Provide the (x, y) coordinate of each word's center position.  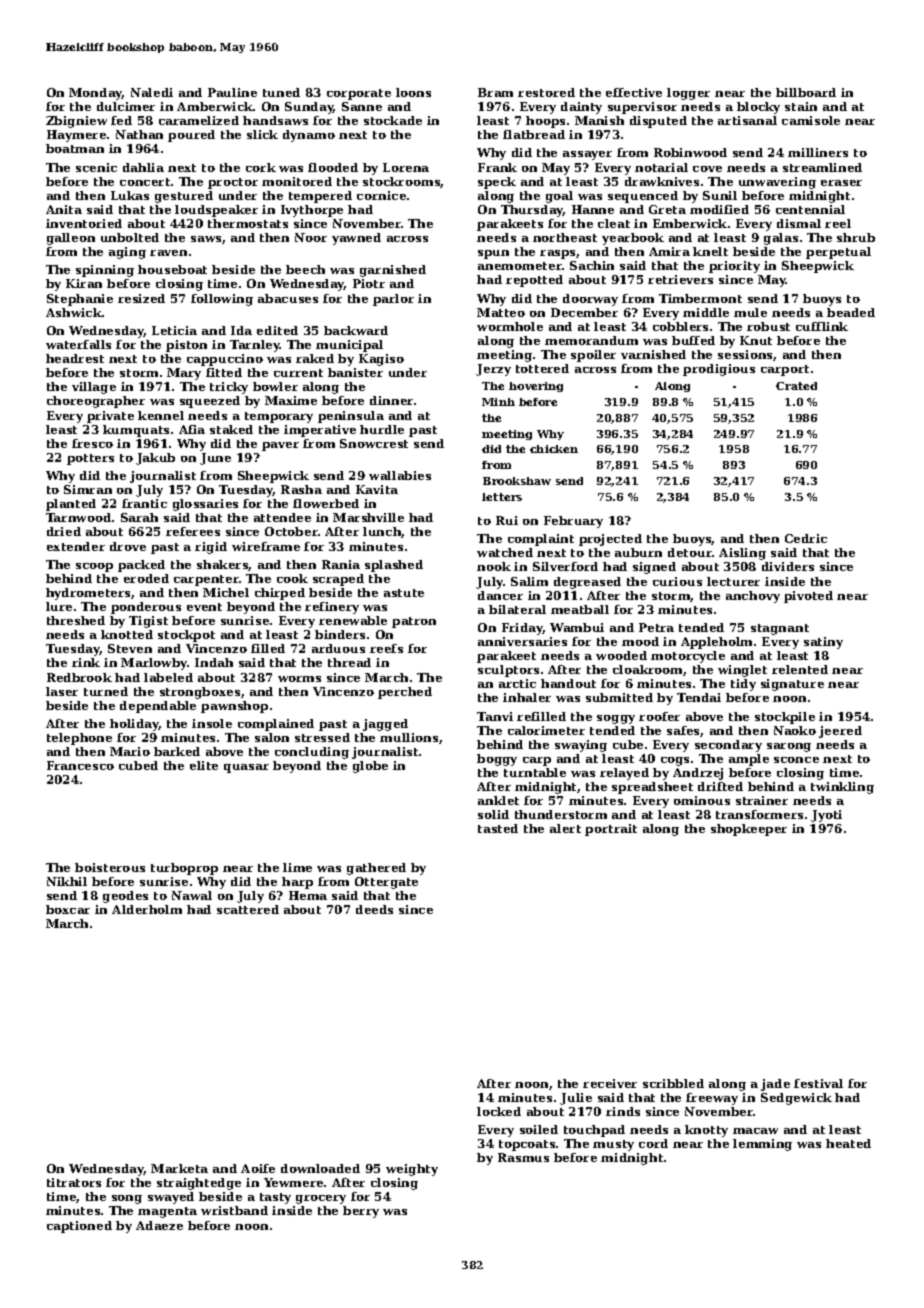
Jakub (155, 459)
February (573, 522)
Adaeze (159, 1225)
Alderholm (147, 909)
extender (76, 546)
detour (690, 552)
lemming (762, 1145)
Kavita (377, 489)
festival (818, 1083)
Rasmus (523, 1157)
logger (688, 94)
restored (546, 92)
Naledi (152, 92)
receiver (610, 1083)
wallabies (400, 475)
